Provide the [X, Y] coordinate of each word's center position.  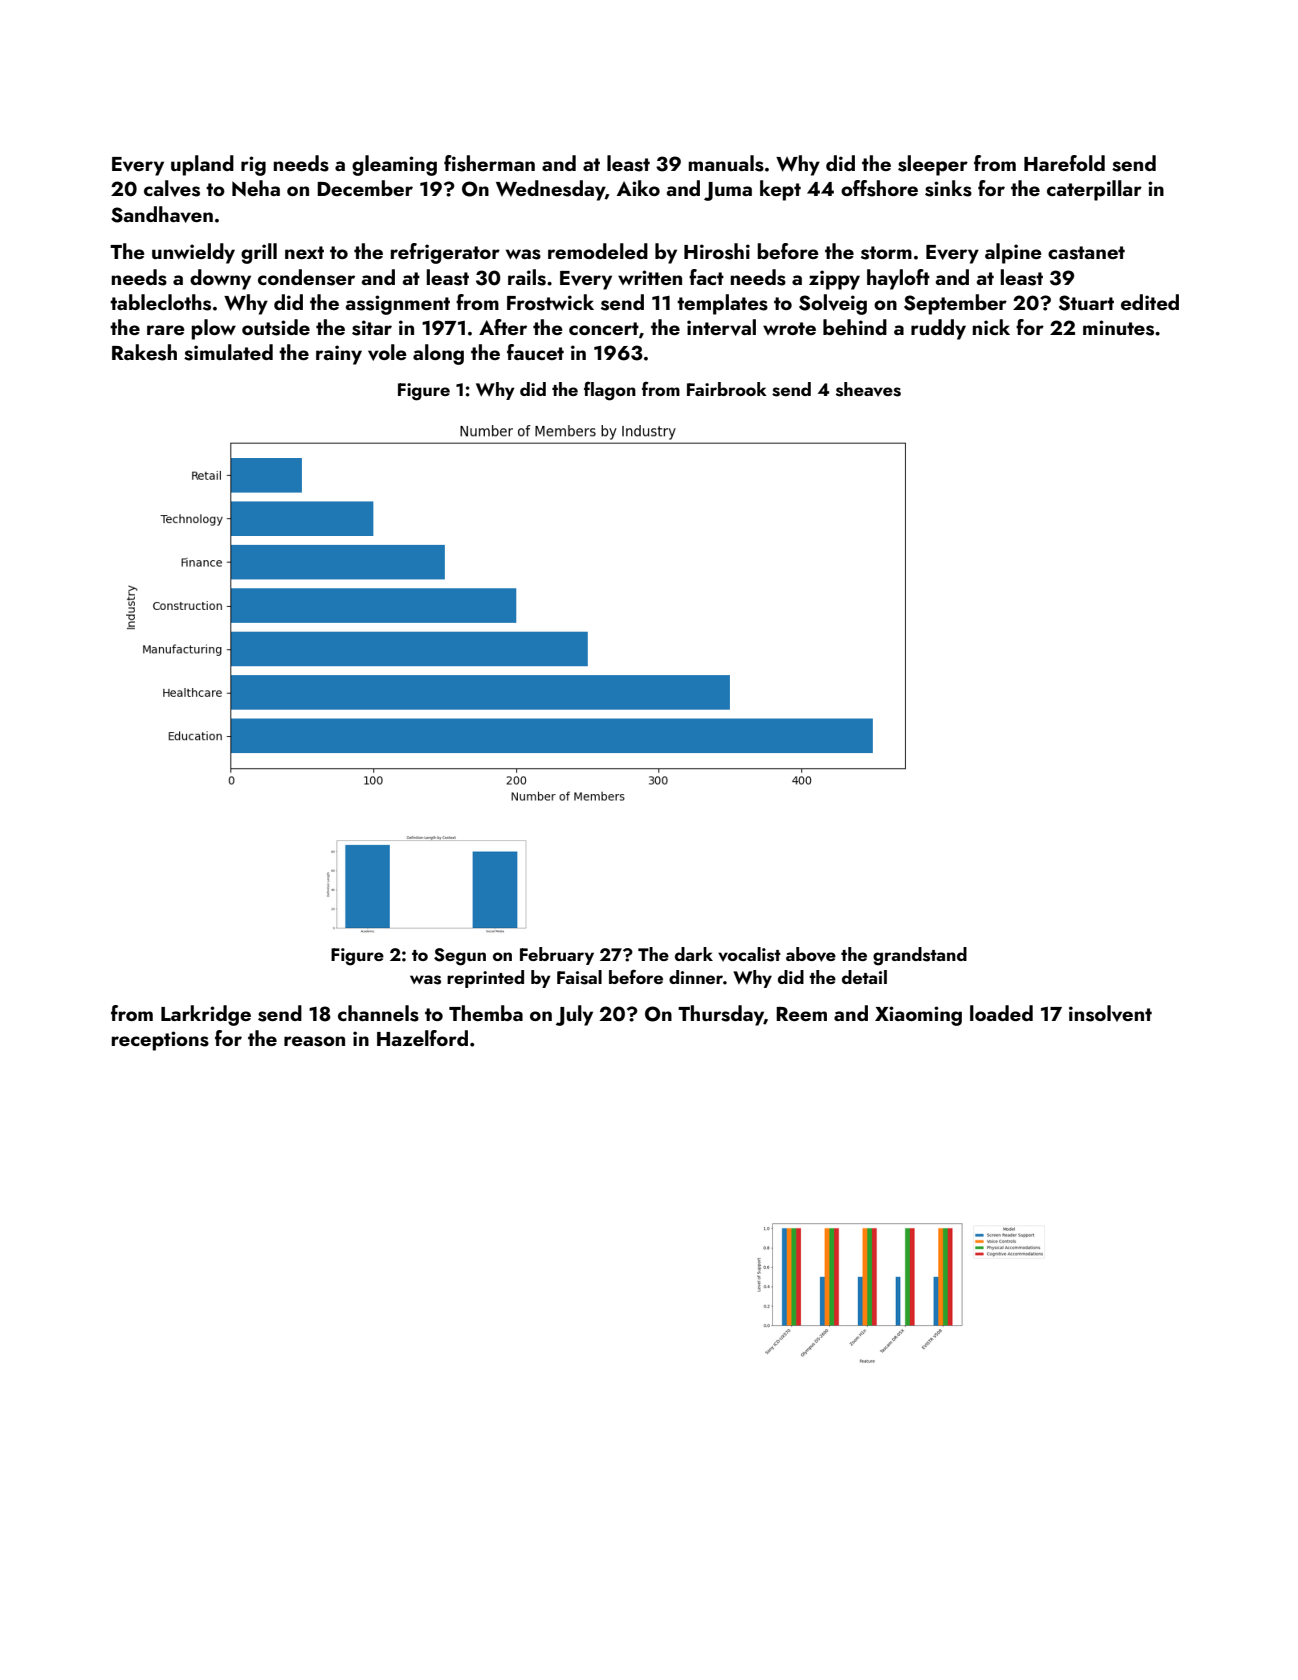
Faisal [579, 977]
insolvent [1110, 1013]
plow [213, 329]
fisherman [489, 163]
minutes [1118, 328]
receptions [160, 1041]
